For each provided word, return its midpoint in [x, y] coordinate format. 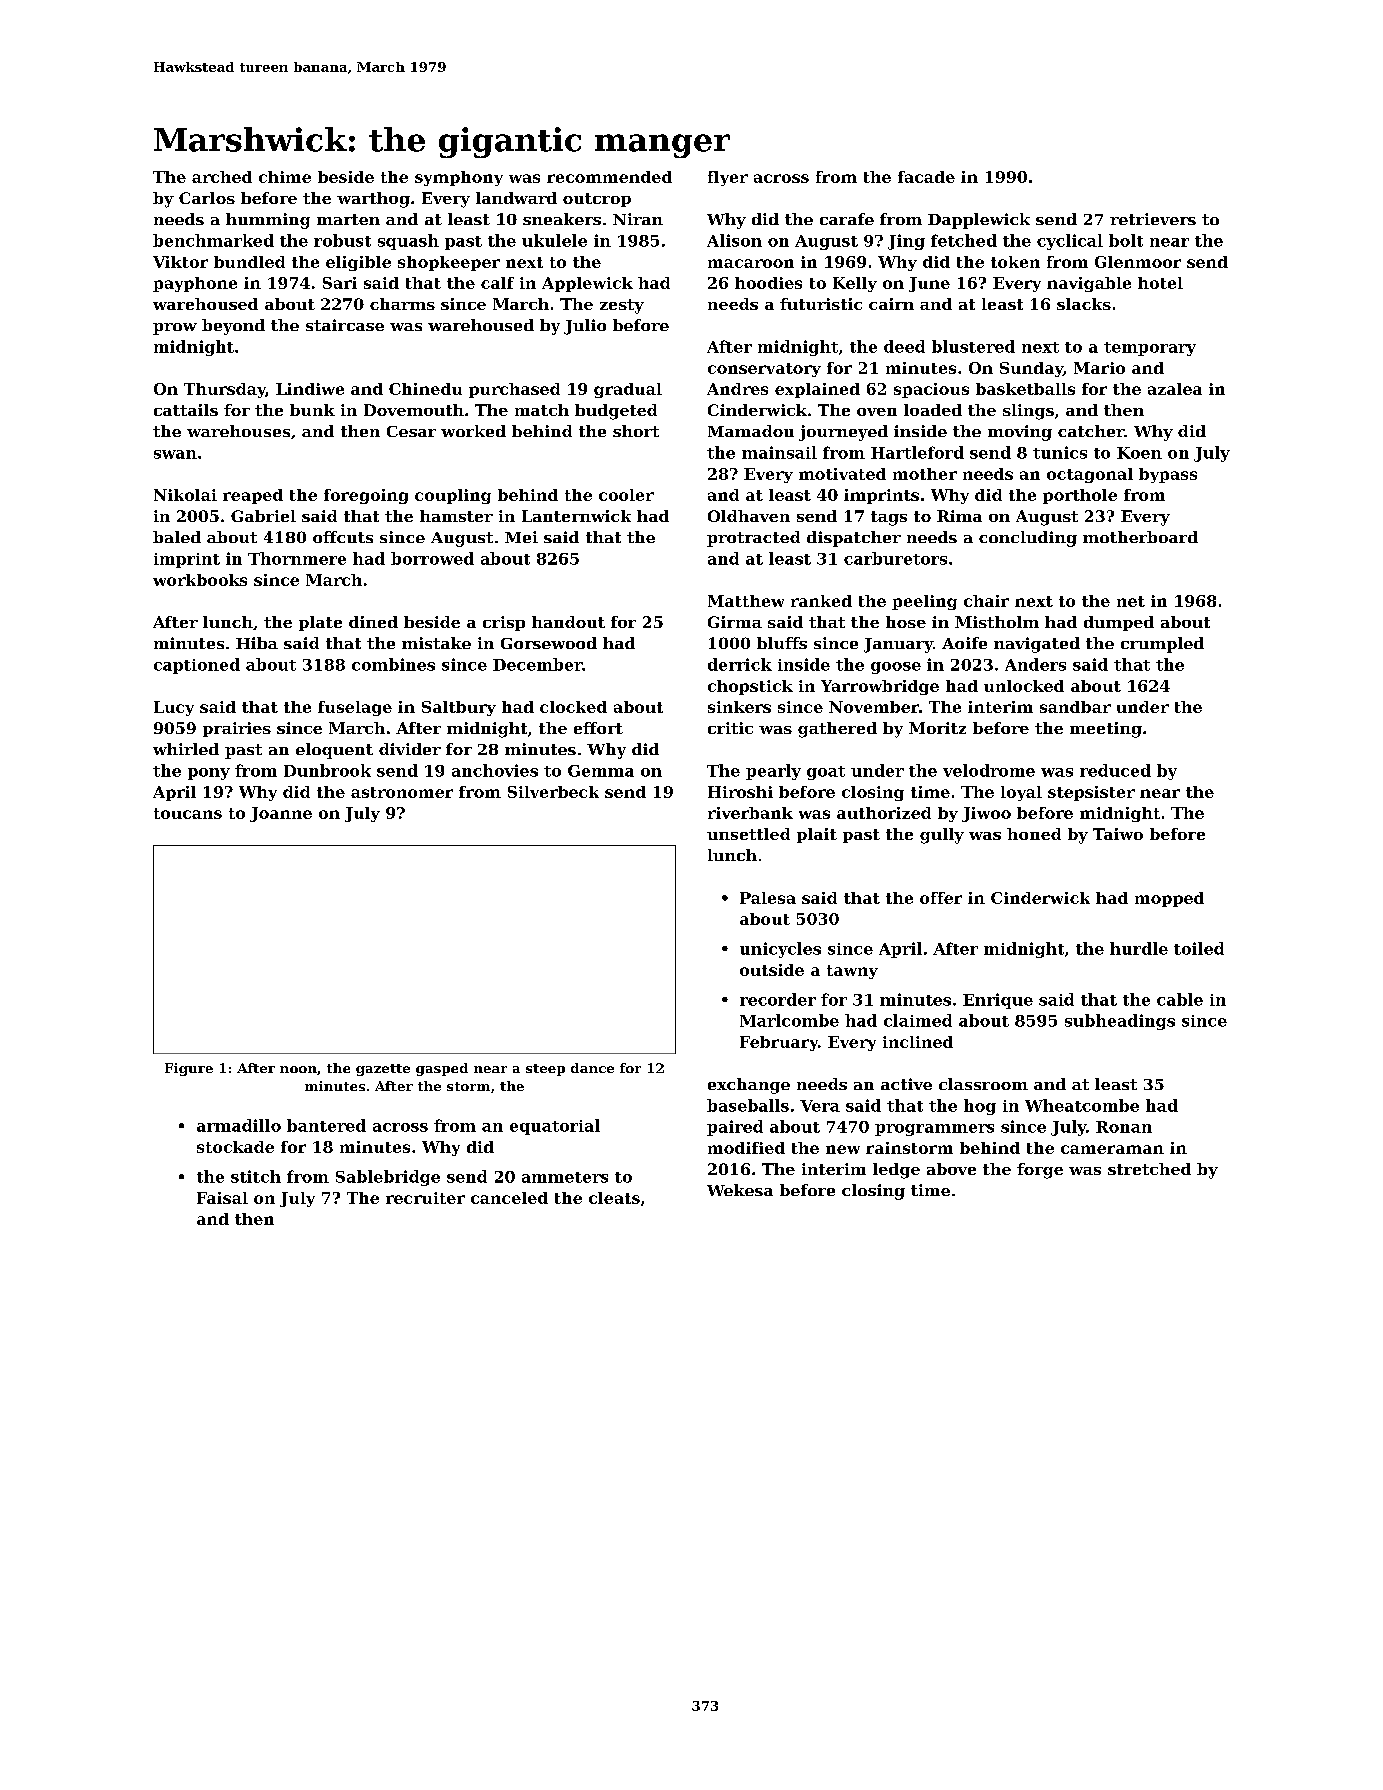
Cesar [411, 431]
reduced [1115, 770]
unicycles [780, 950]
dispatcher [854, 539]
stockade [235, 1147]
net [1131, 601]
